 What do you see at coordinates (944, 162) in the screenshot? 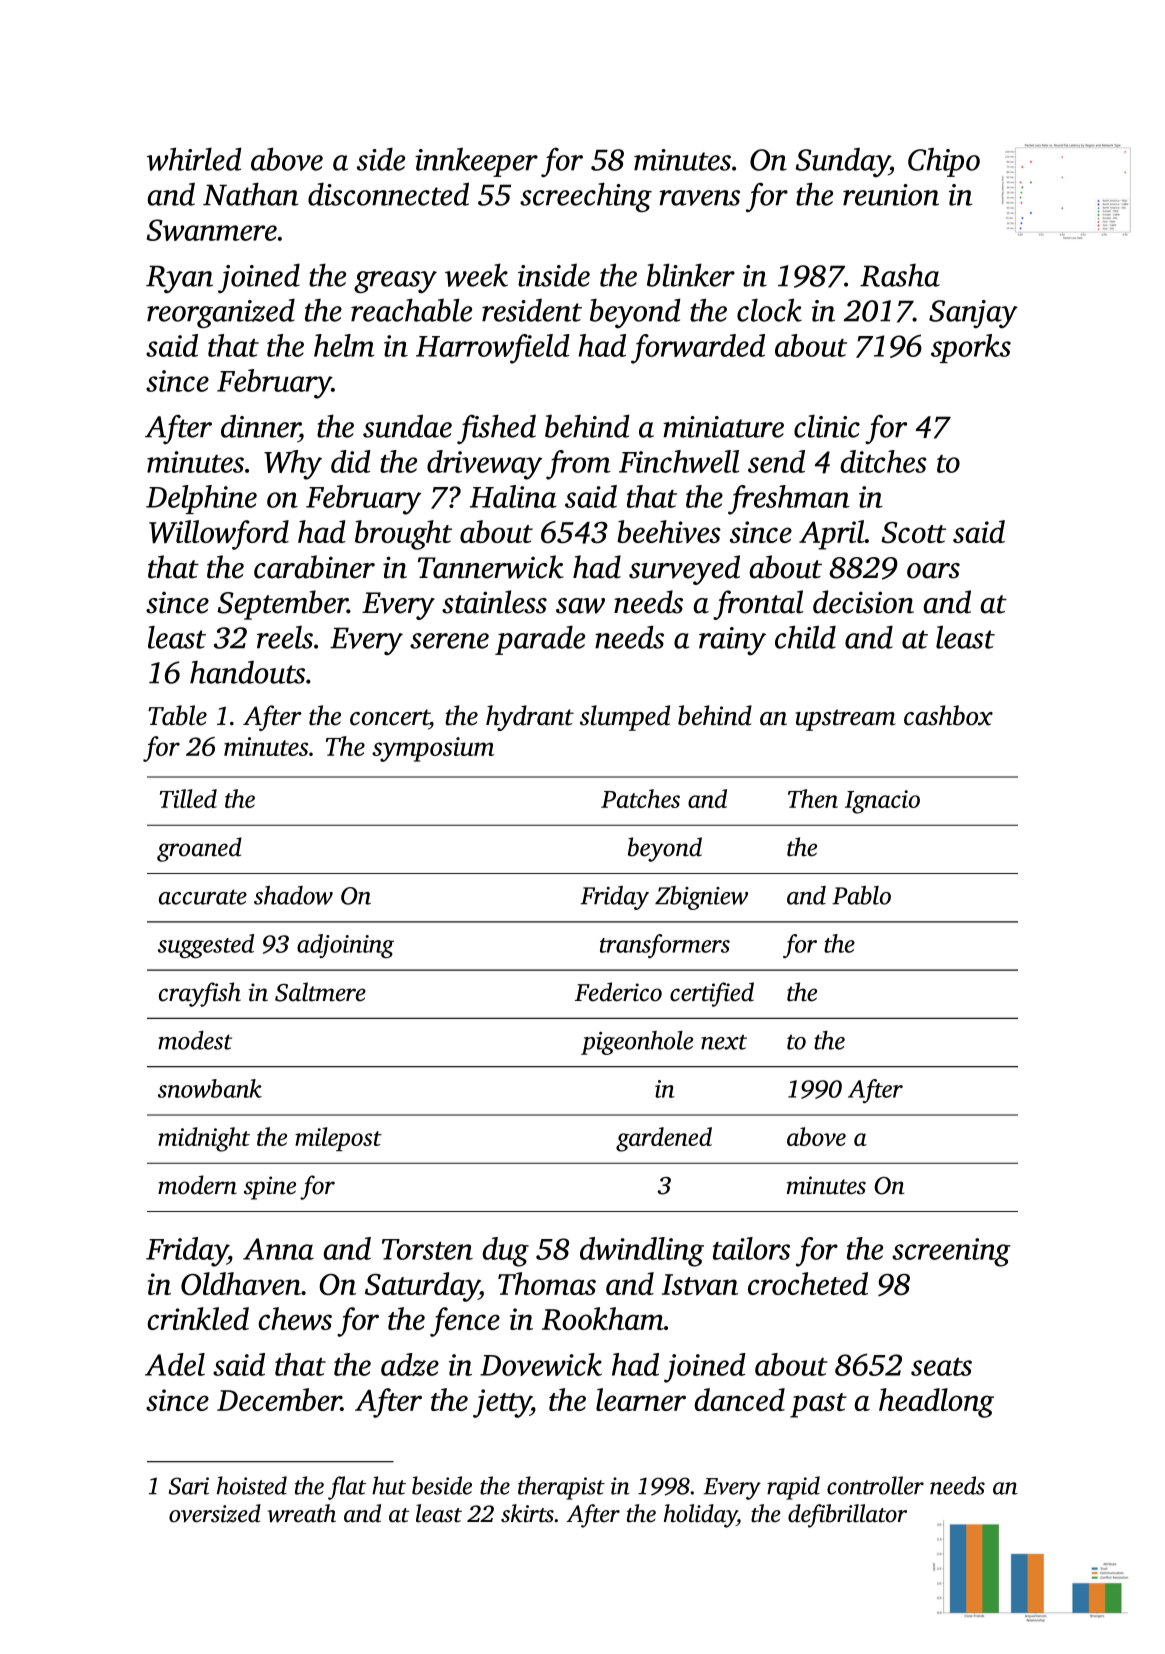
I see `Chipo` at bounding box center [944, 162].
